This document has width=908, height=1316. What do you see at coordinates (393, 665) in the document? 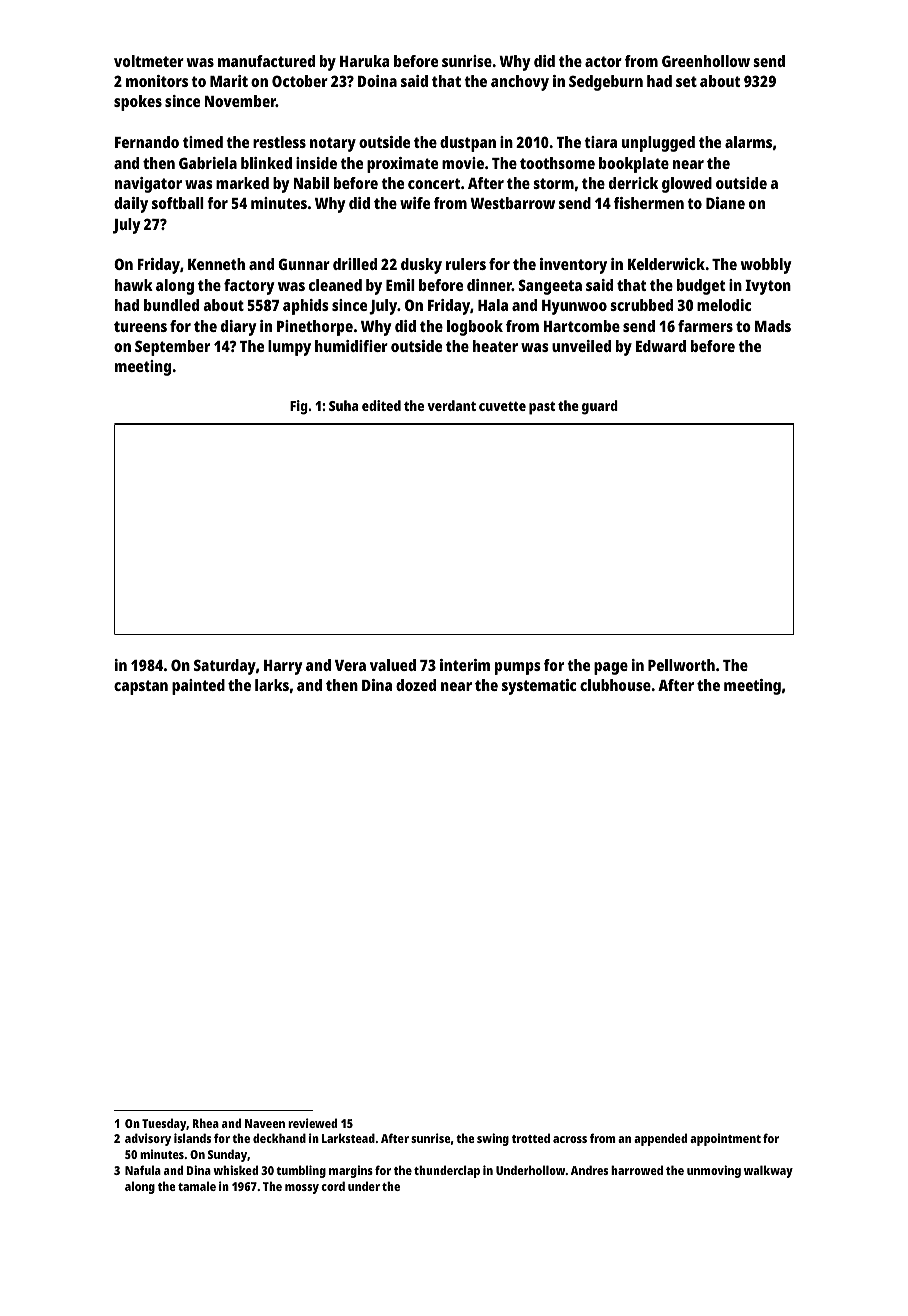
I see `valued` at bounding box center [393, 665].
